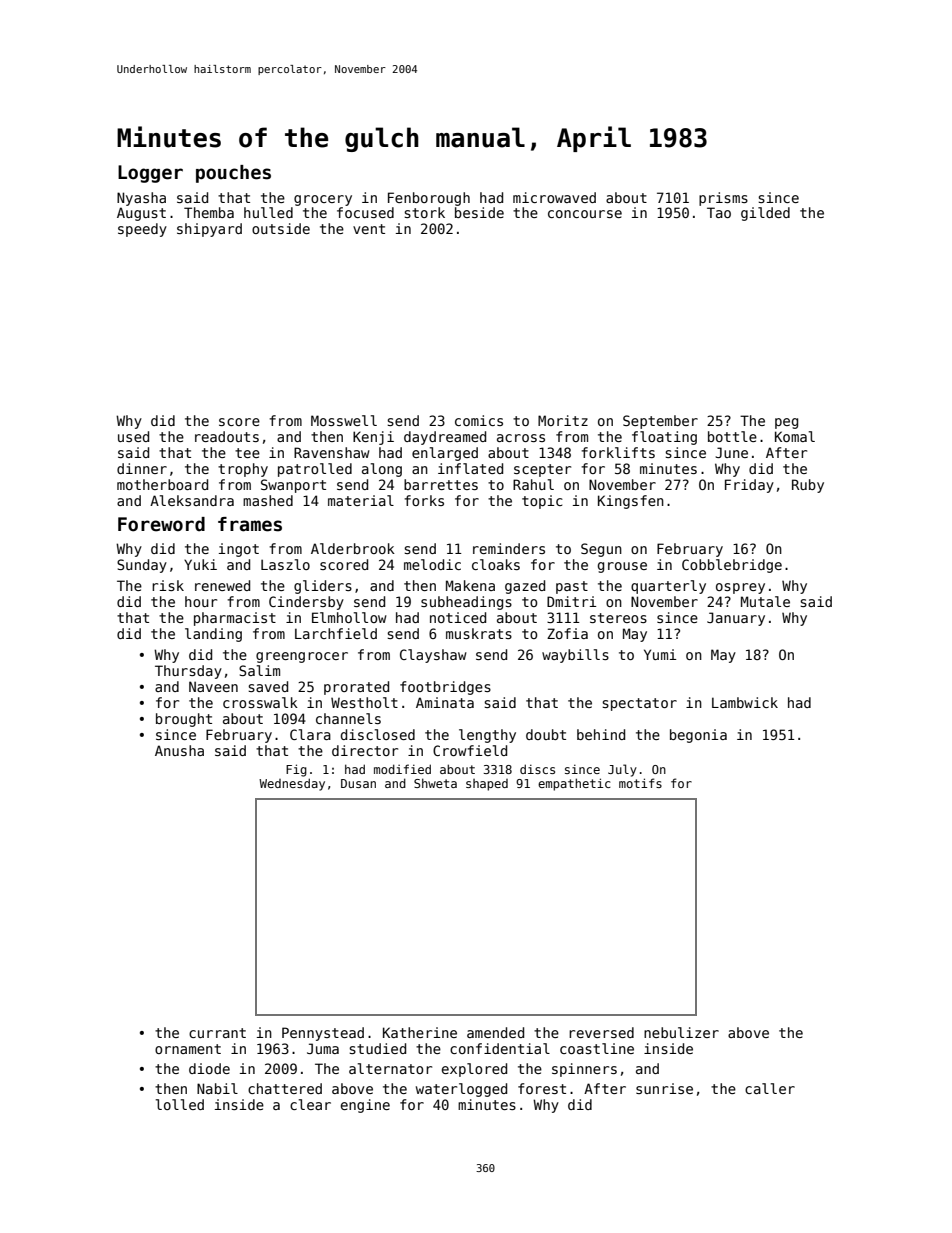 The width and height of the document is (952, 1233). Describe the element at coordinates (142, 566) in the document. I see `Sunday` at that location.
